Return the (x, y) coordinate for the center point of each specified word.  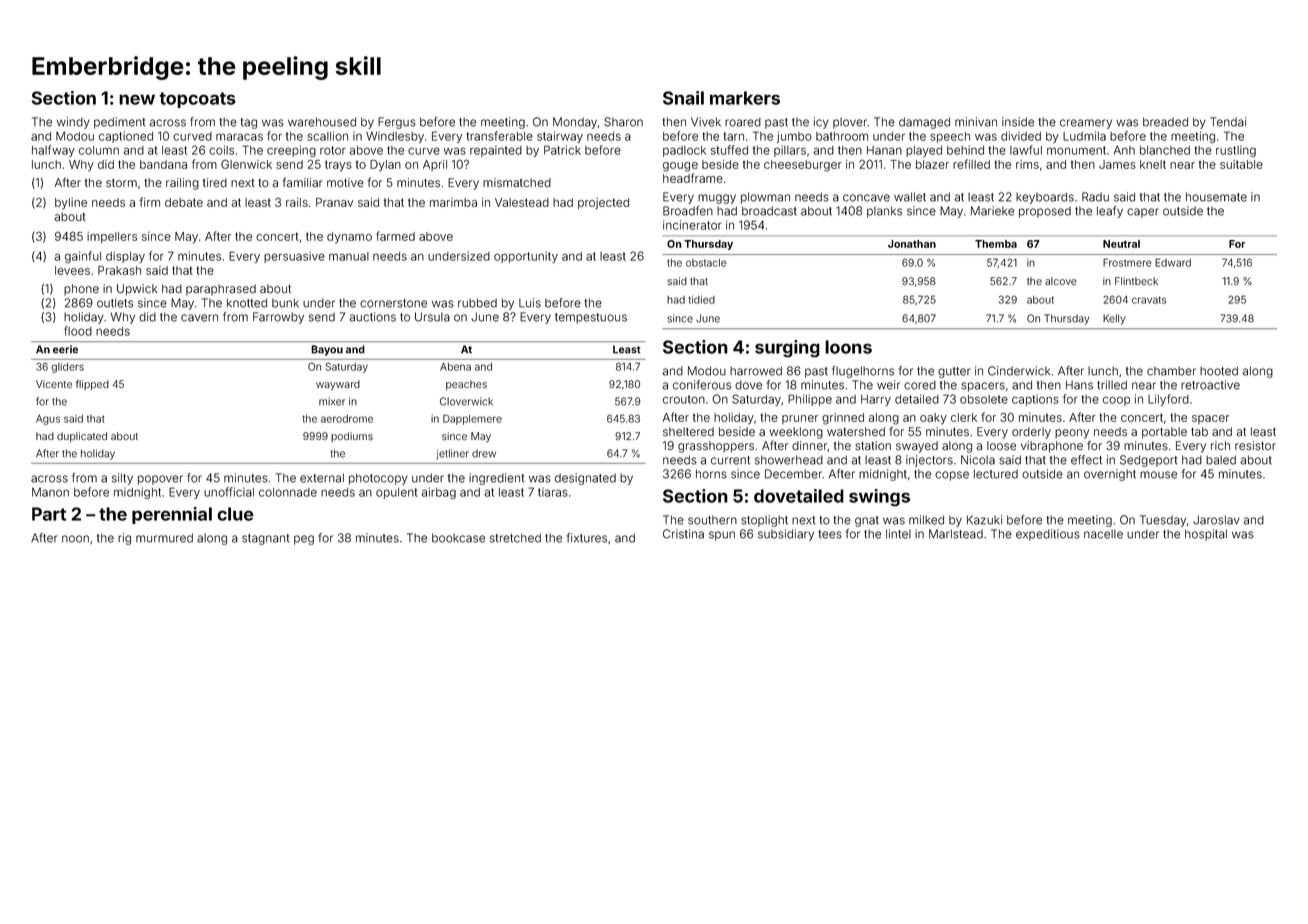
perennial (172, 515)
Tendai (1228, 122)
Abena (455, 367)
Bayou (327, 350)
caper (1143, 213)
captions (1035, 400)
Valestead (522, 202)
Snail (683, 98)
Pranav (334, 202)
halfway (53, 151)
